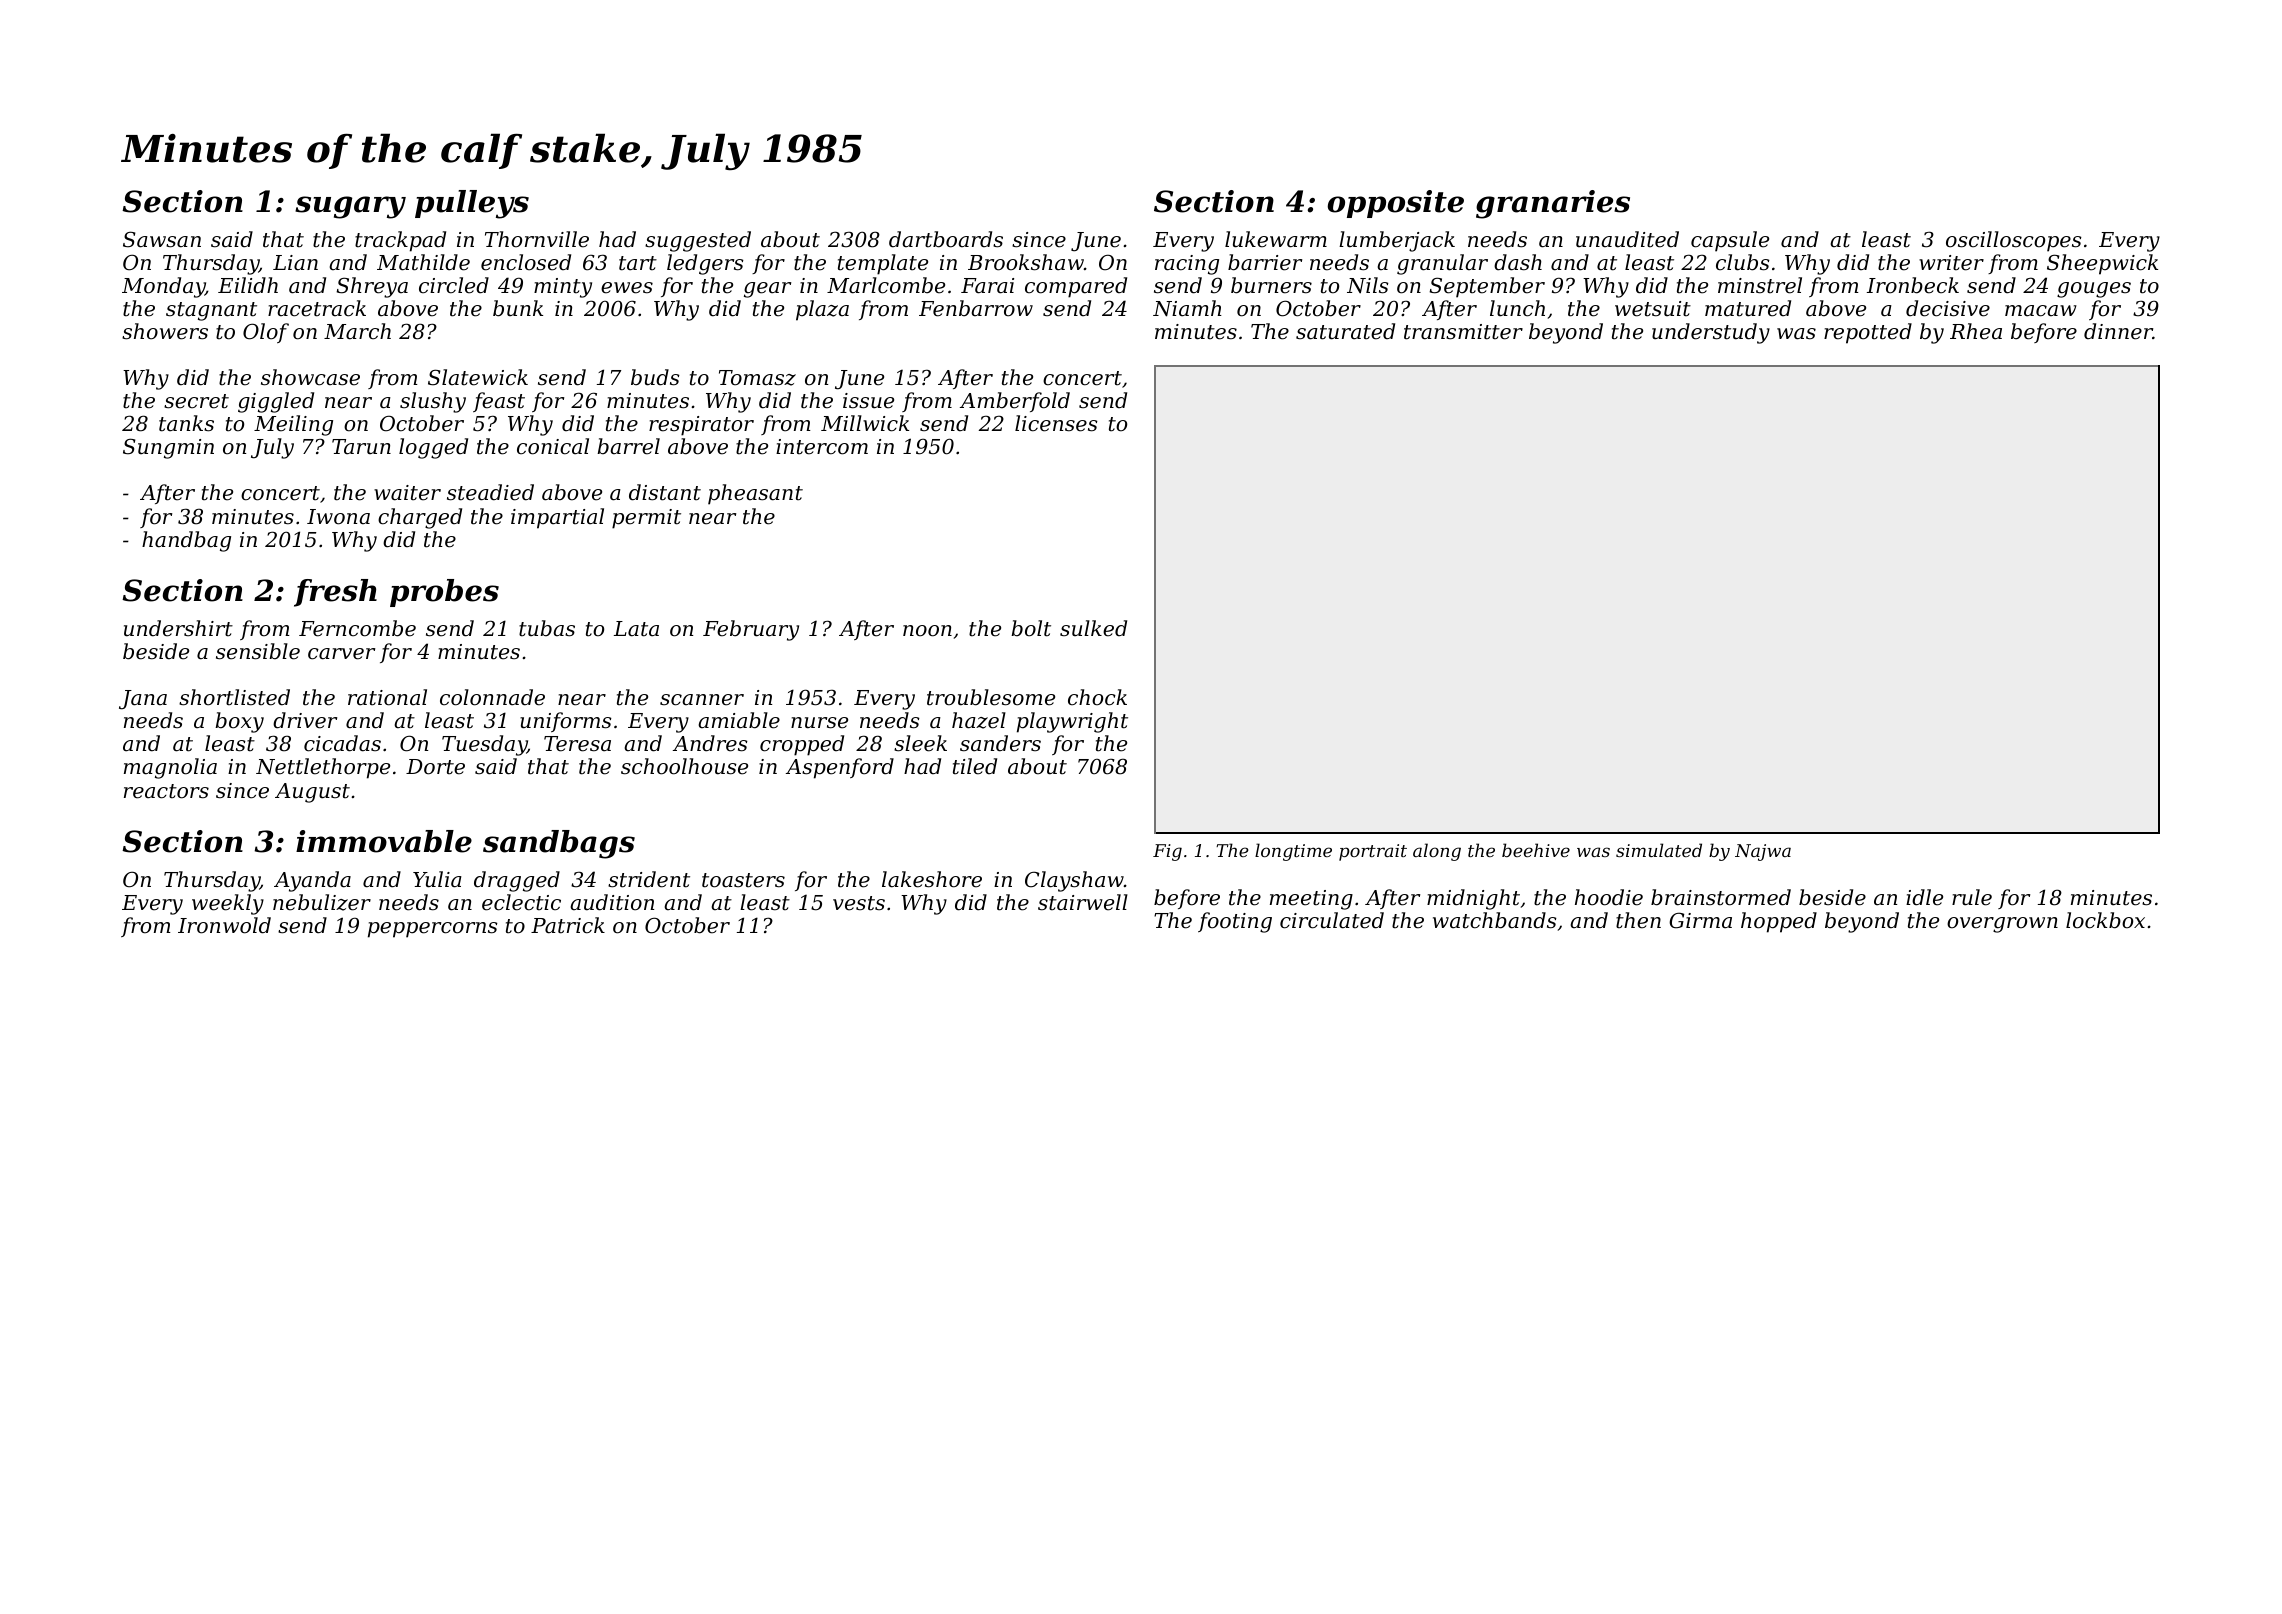  Describe the element at coordinates (357, 628) in the document. I see `Ferncombe` at that location.
